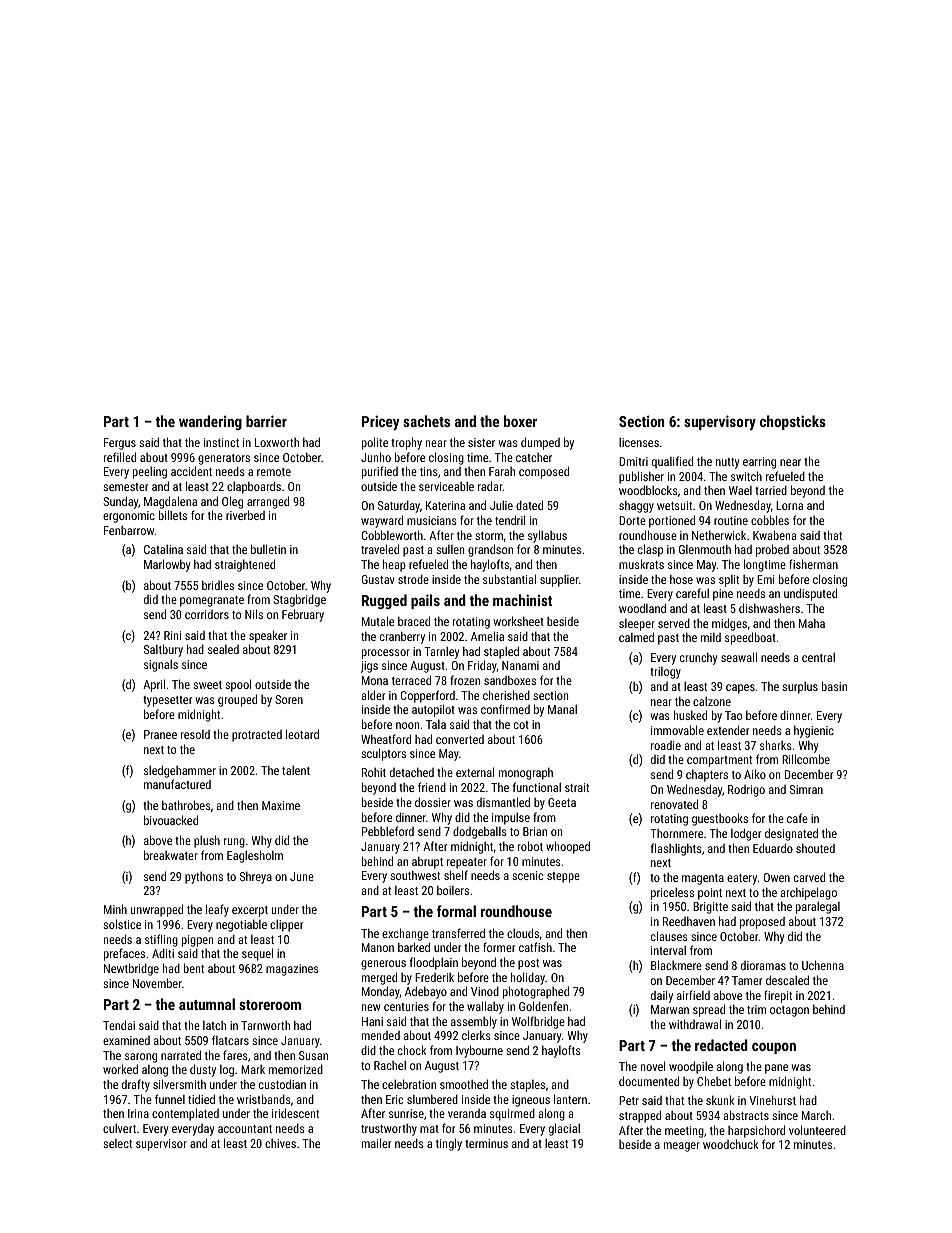  What do you see at coordinates (218, 585) in the document?
I see `bridles` at bounding box center [218, 585].
